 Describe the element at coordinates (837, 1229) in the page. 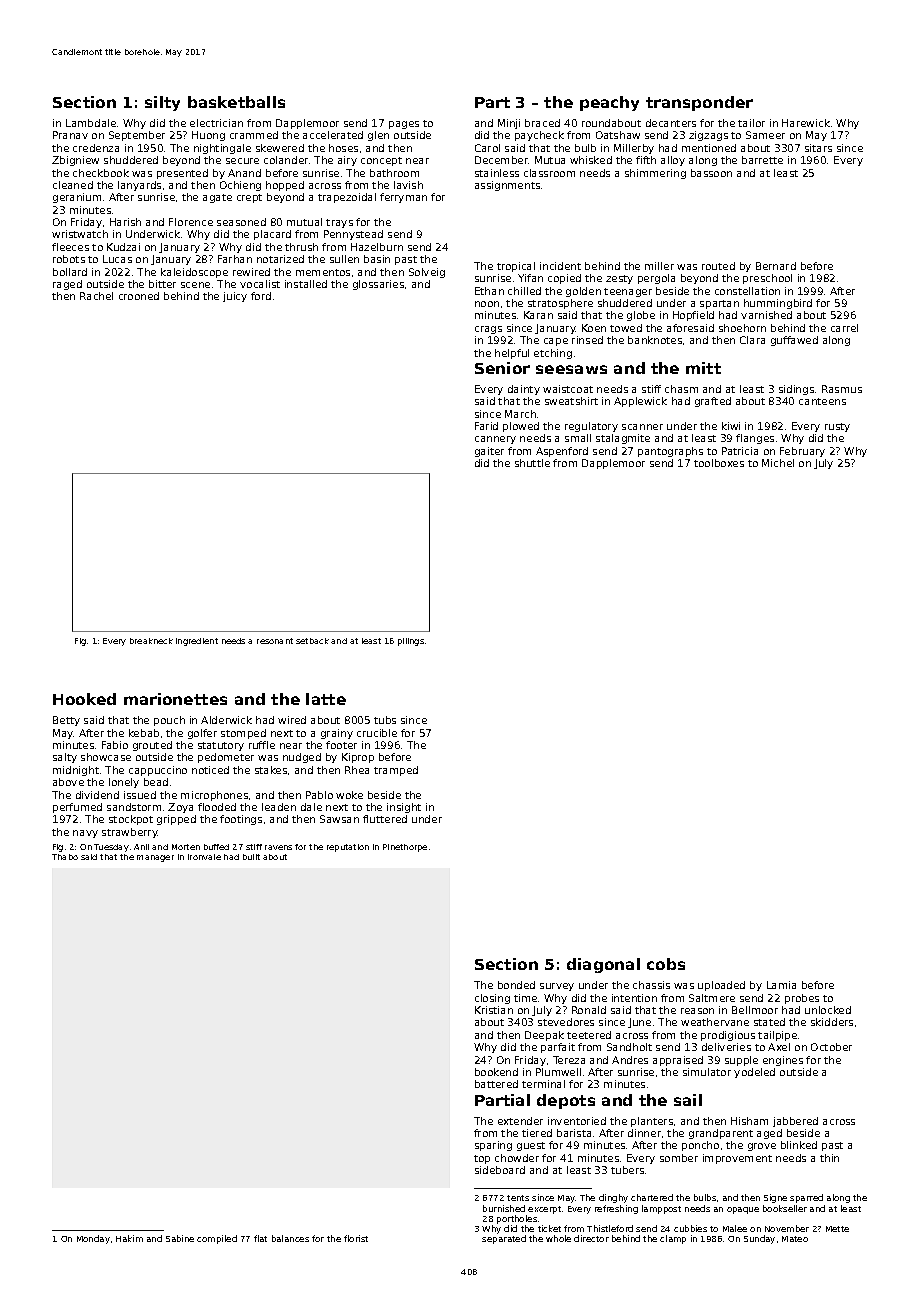

I see `Mette` at that location.
